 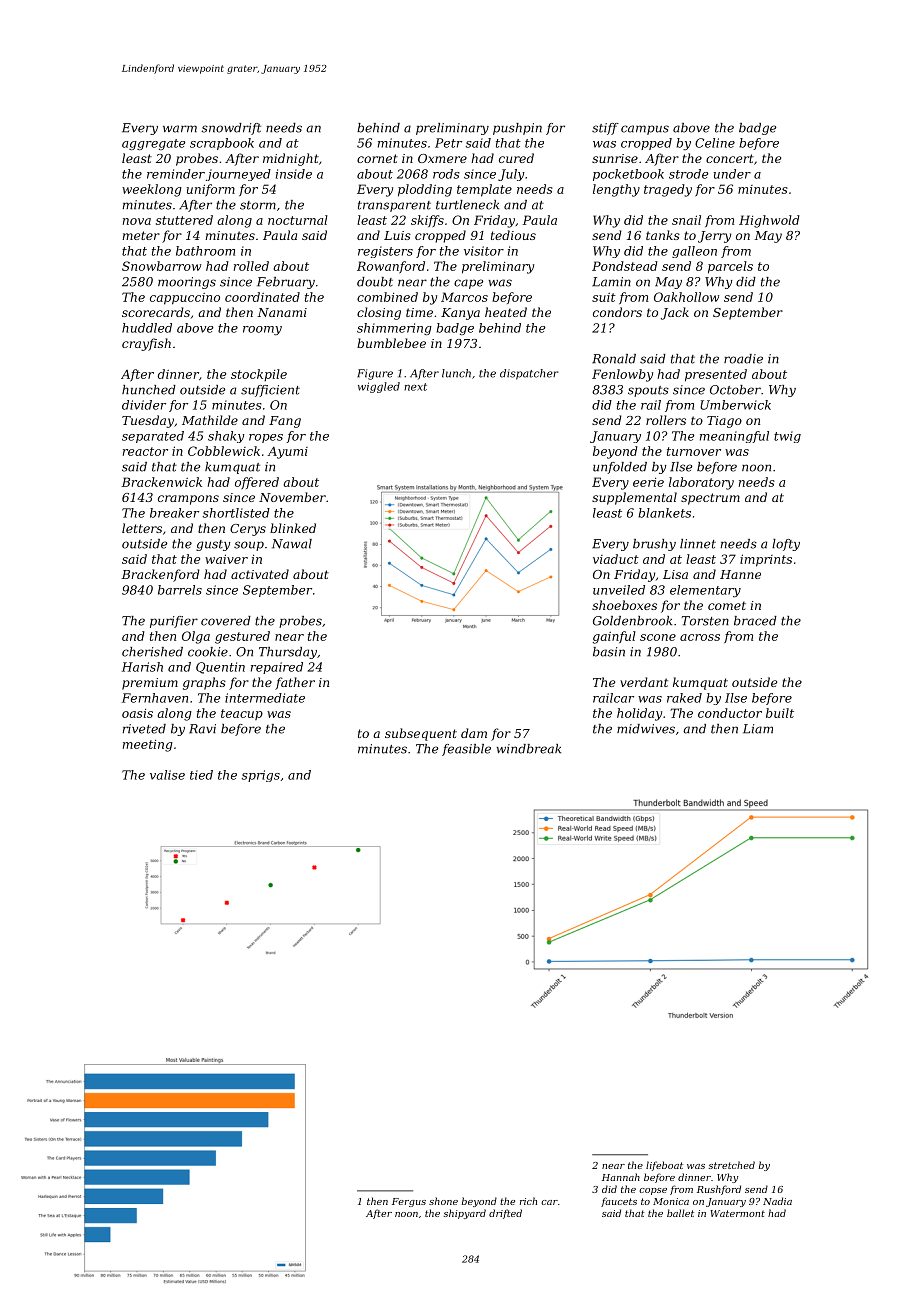 What do you see at coordinates (147, 328) in the page?
I see `huddled` at bounding box center [147, 328].
